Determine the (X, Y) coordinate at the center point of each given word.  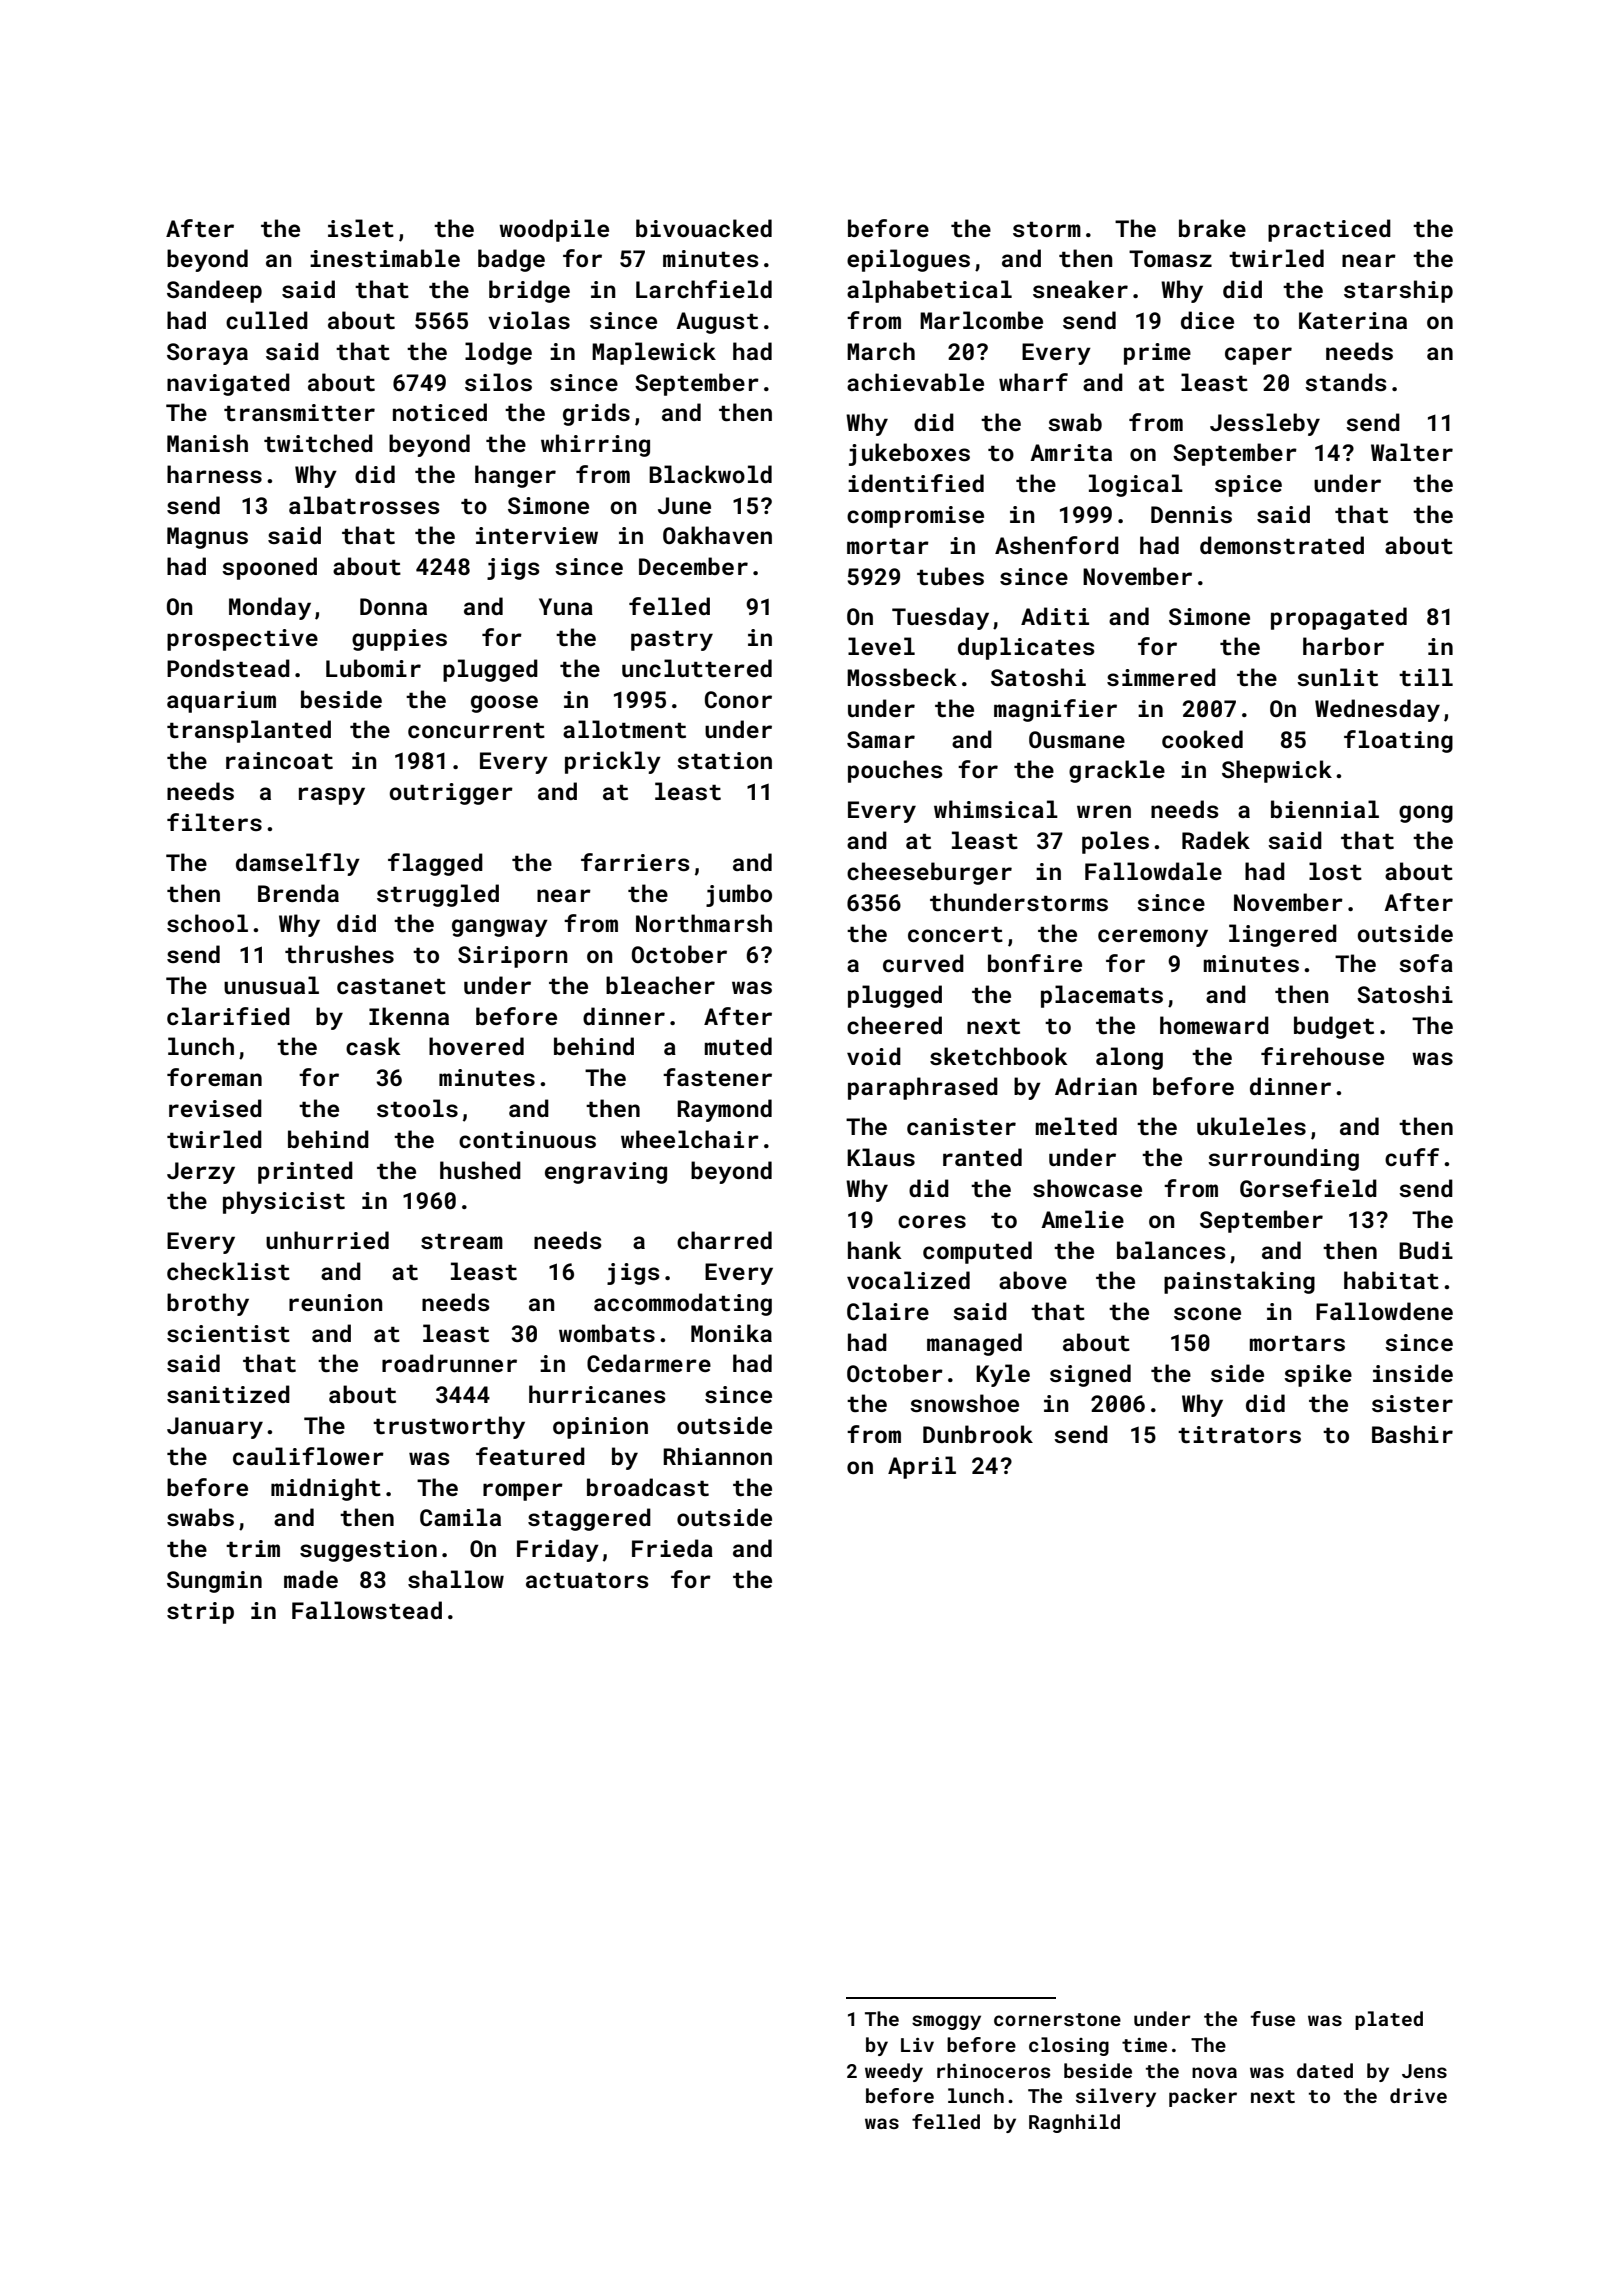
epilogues (908, 260)
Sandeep (214, 291)
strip (200, 1613)
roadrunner (449, 1363)
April (922, 1467)
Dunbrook (978, 1434)
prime (1157, 354)
